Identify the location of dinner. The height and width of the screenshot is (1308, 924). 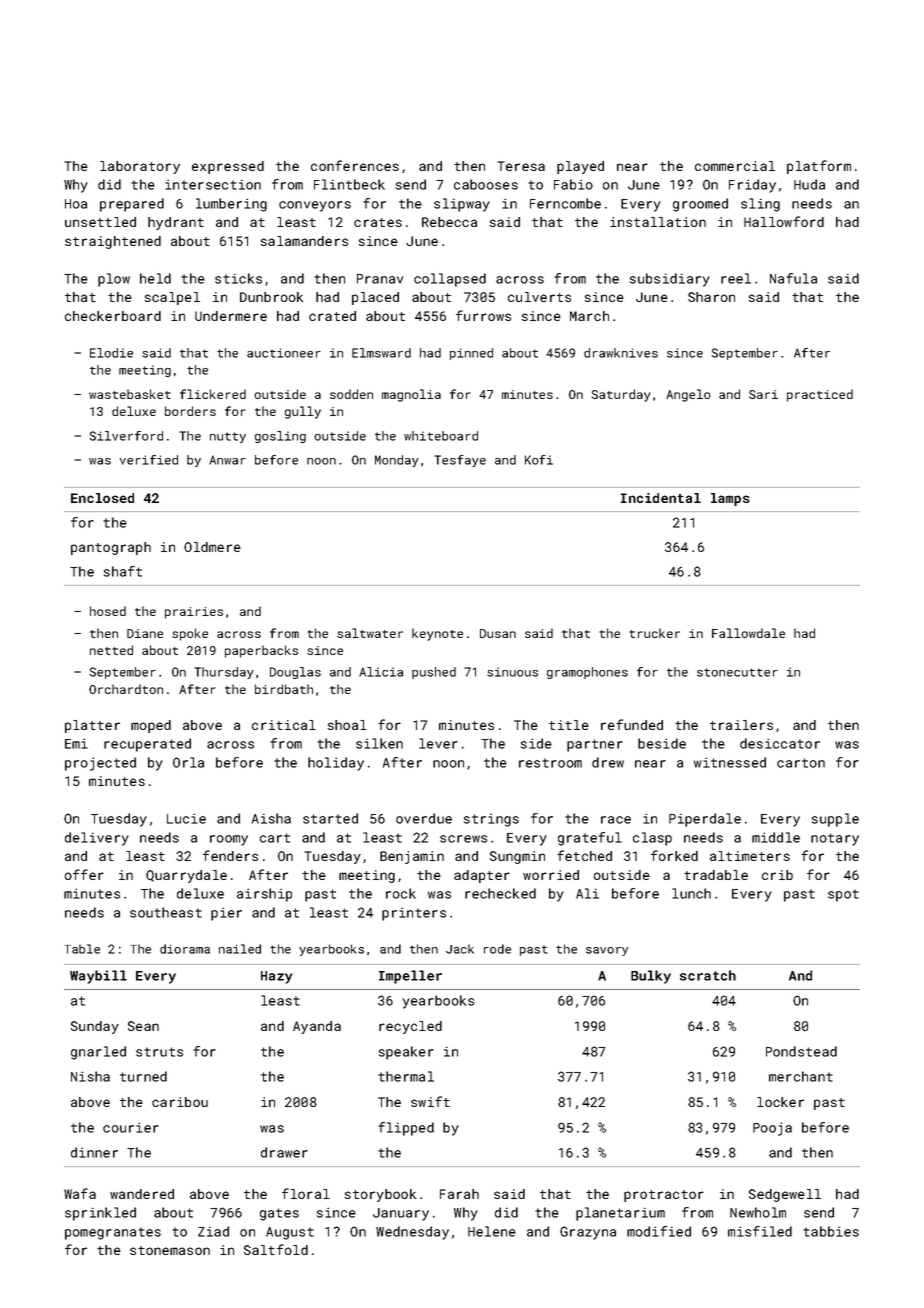
(94, 1152).
